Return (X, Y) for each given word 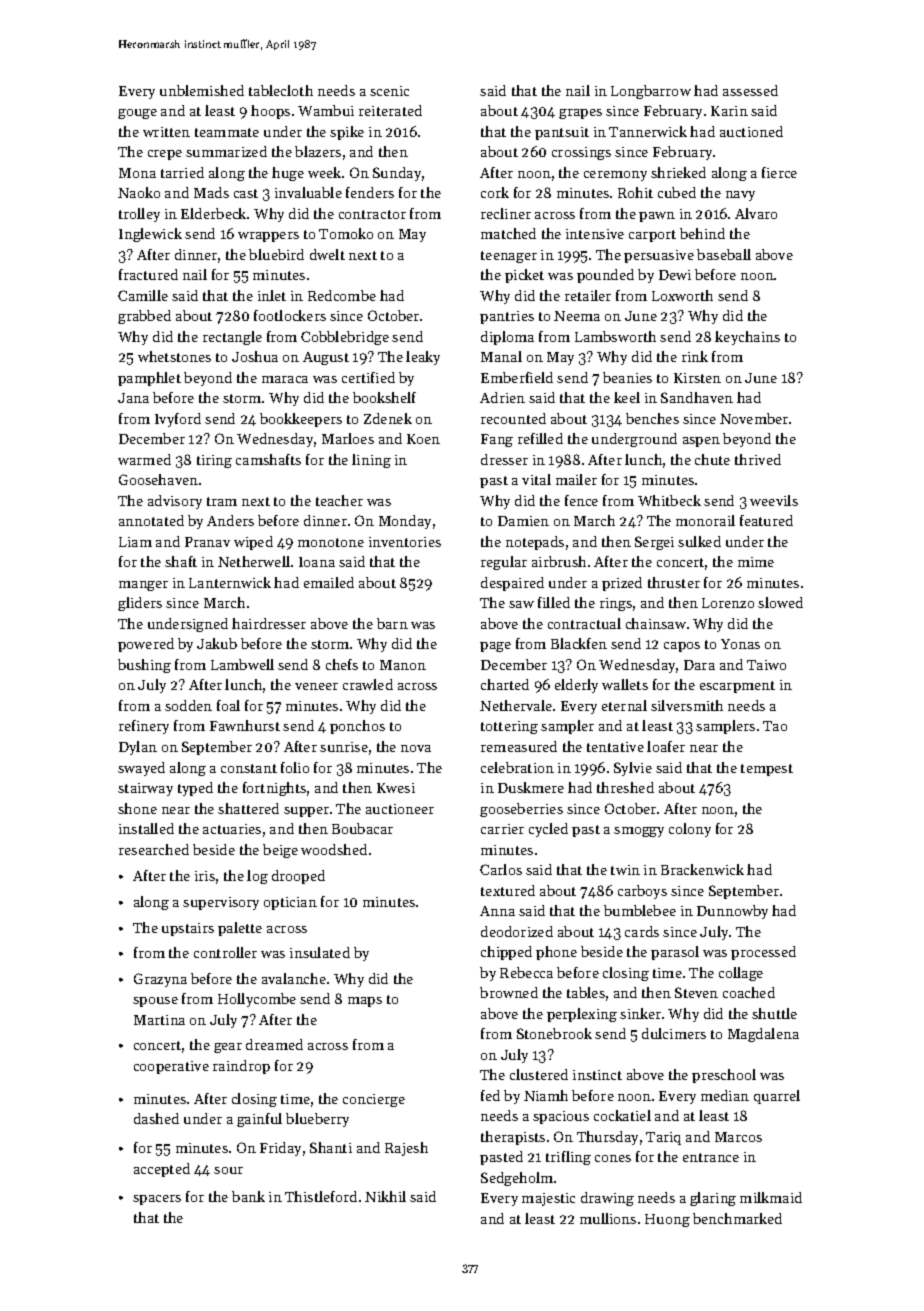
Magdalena (763, 1035)
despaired (512, 584)
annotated (151, 520)
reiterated (390, 110)
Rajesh (406, 1149)
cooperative (171, 1067)
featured (766, 520)
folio (295, 767)
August (326, 358)
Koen (423, 439)
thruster (674, 582)
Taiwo (766, 665)
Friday (280, 1149)
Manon (403, 665)
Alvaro (756, 213)
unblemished (202, 90)
